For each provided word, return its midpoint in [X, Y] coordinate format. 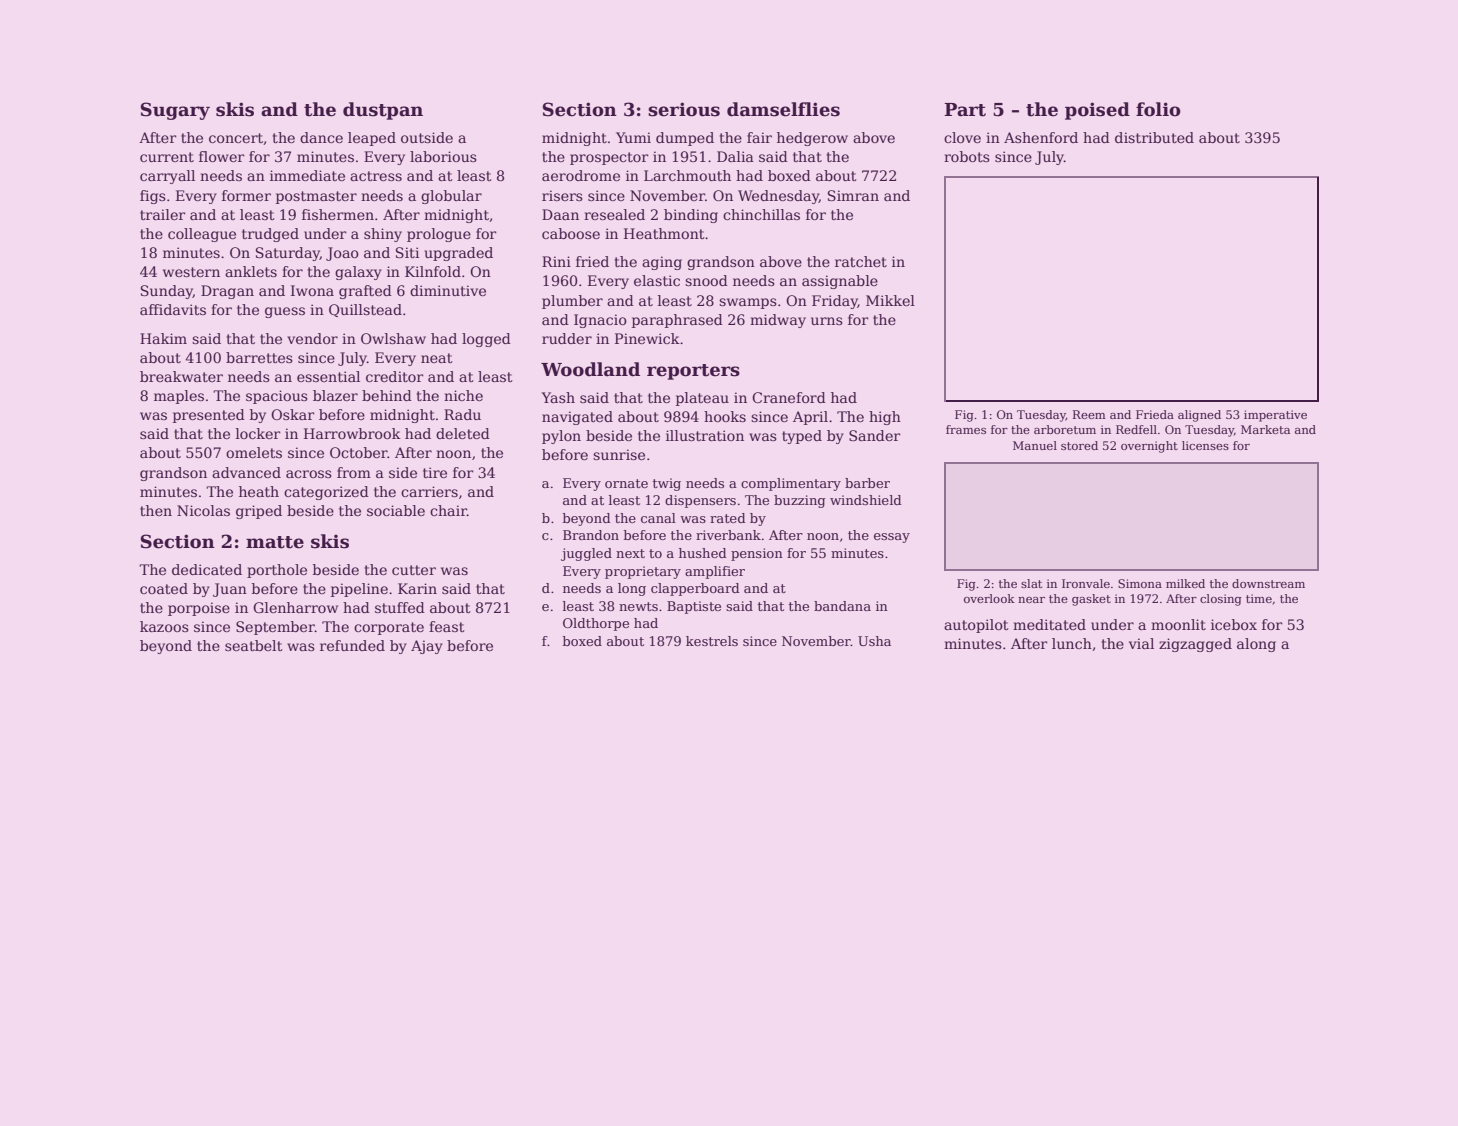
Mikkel [890, 300]
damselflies [783, 109]
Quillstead [365, 310]
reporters [693, 372]
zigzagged [1195, 645]
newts [638, 606]
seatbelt [254, 645]
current [167, 157]
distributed [1154, 137]
